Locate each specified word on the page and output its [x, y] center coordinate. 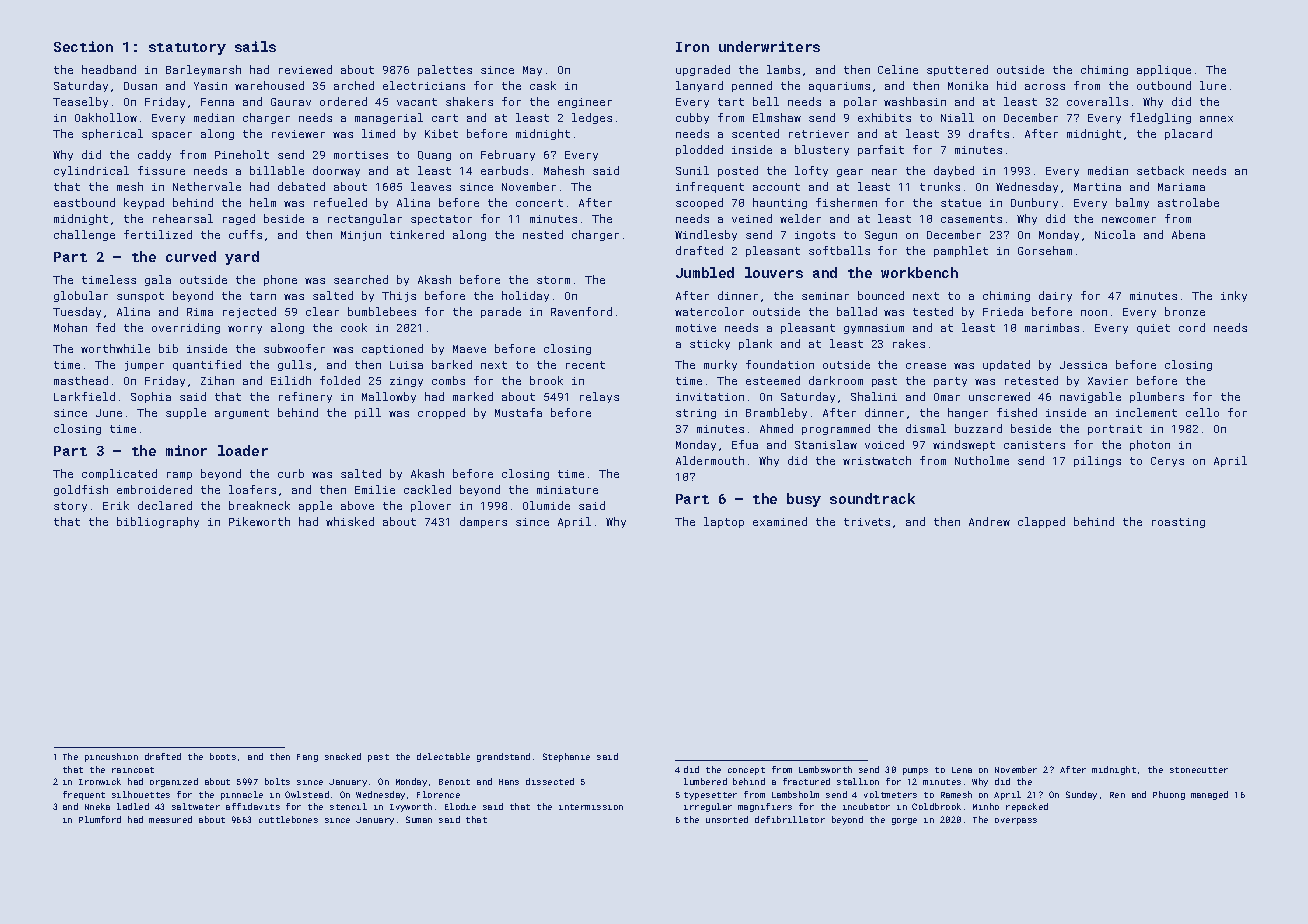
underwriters [769, 46]
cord [1192, 327]
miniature [567, 490]
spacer [172, 136]
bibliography [158, 522]
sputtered [957, 70]
